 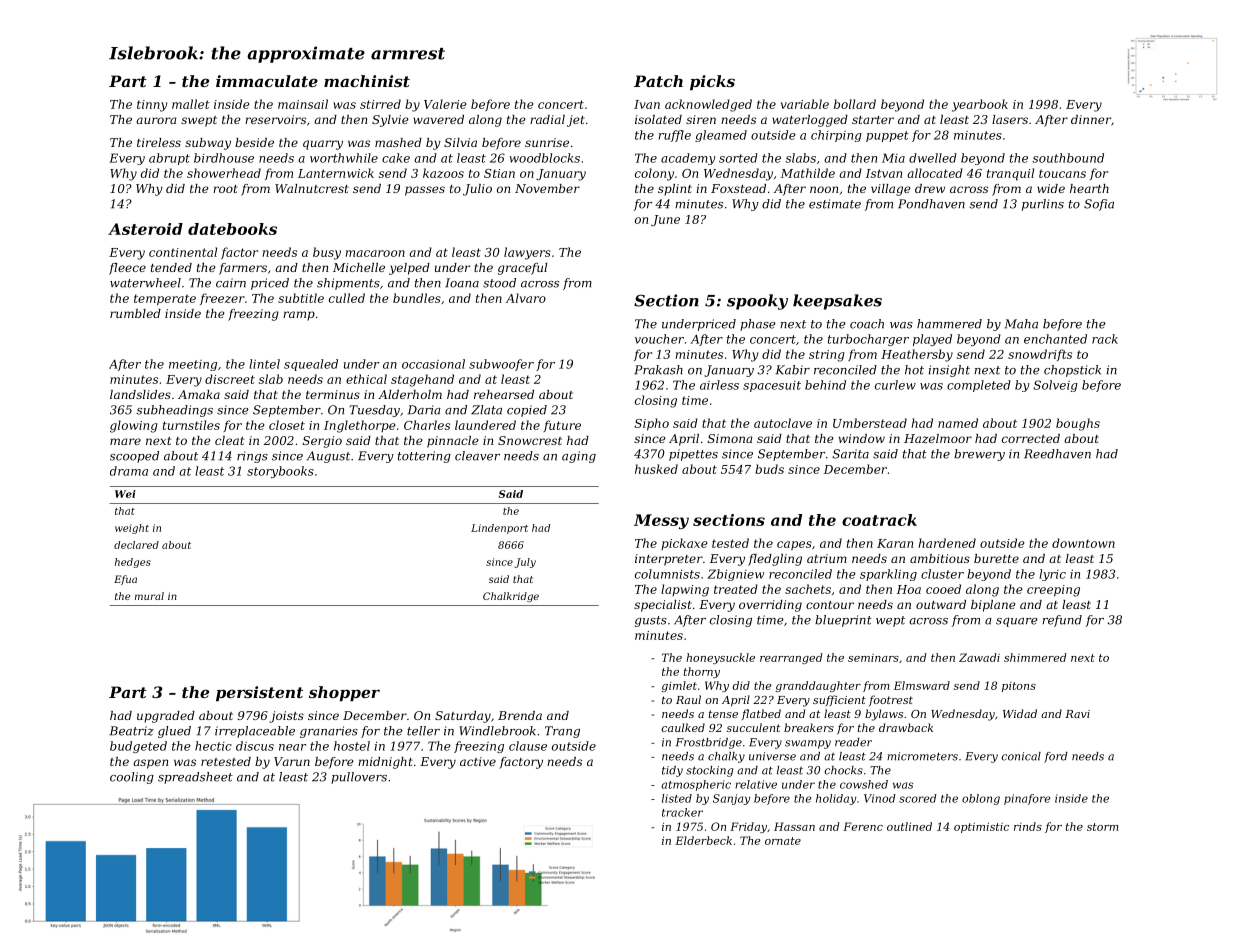 I want to click on tireless, so click(x=159, y=142).
